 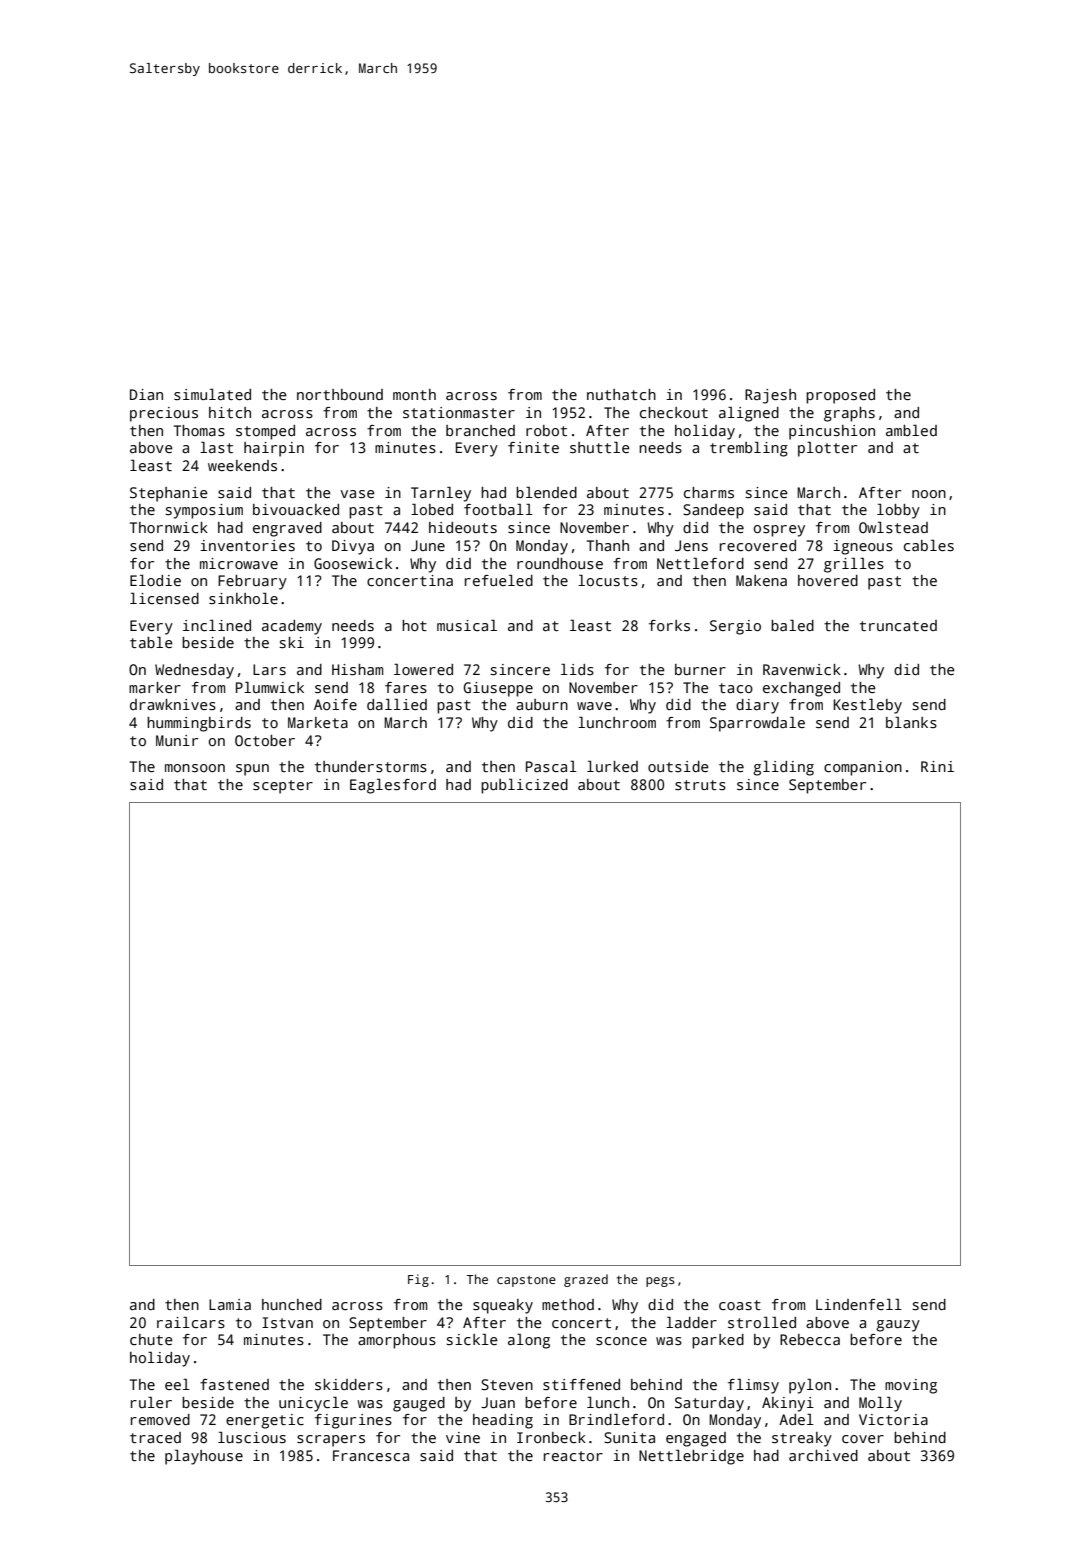 What do you see at coordinates (524, 786) in the page?
I see `publicized` at bounding box center [524, 786].
